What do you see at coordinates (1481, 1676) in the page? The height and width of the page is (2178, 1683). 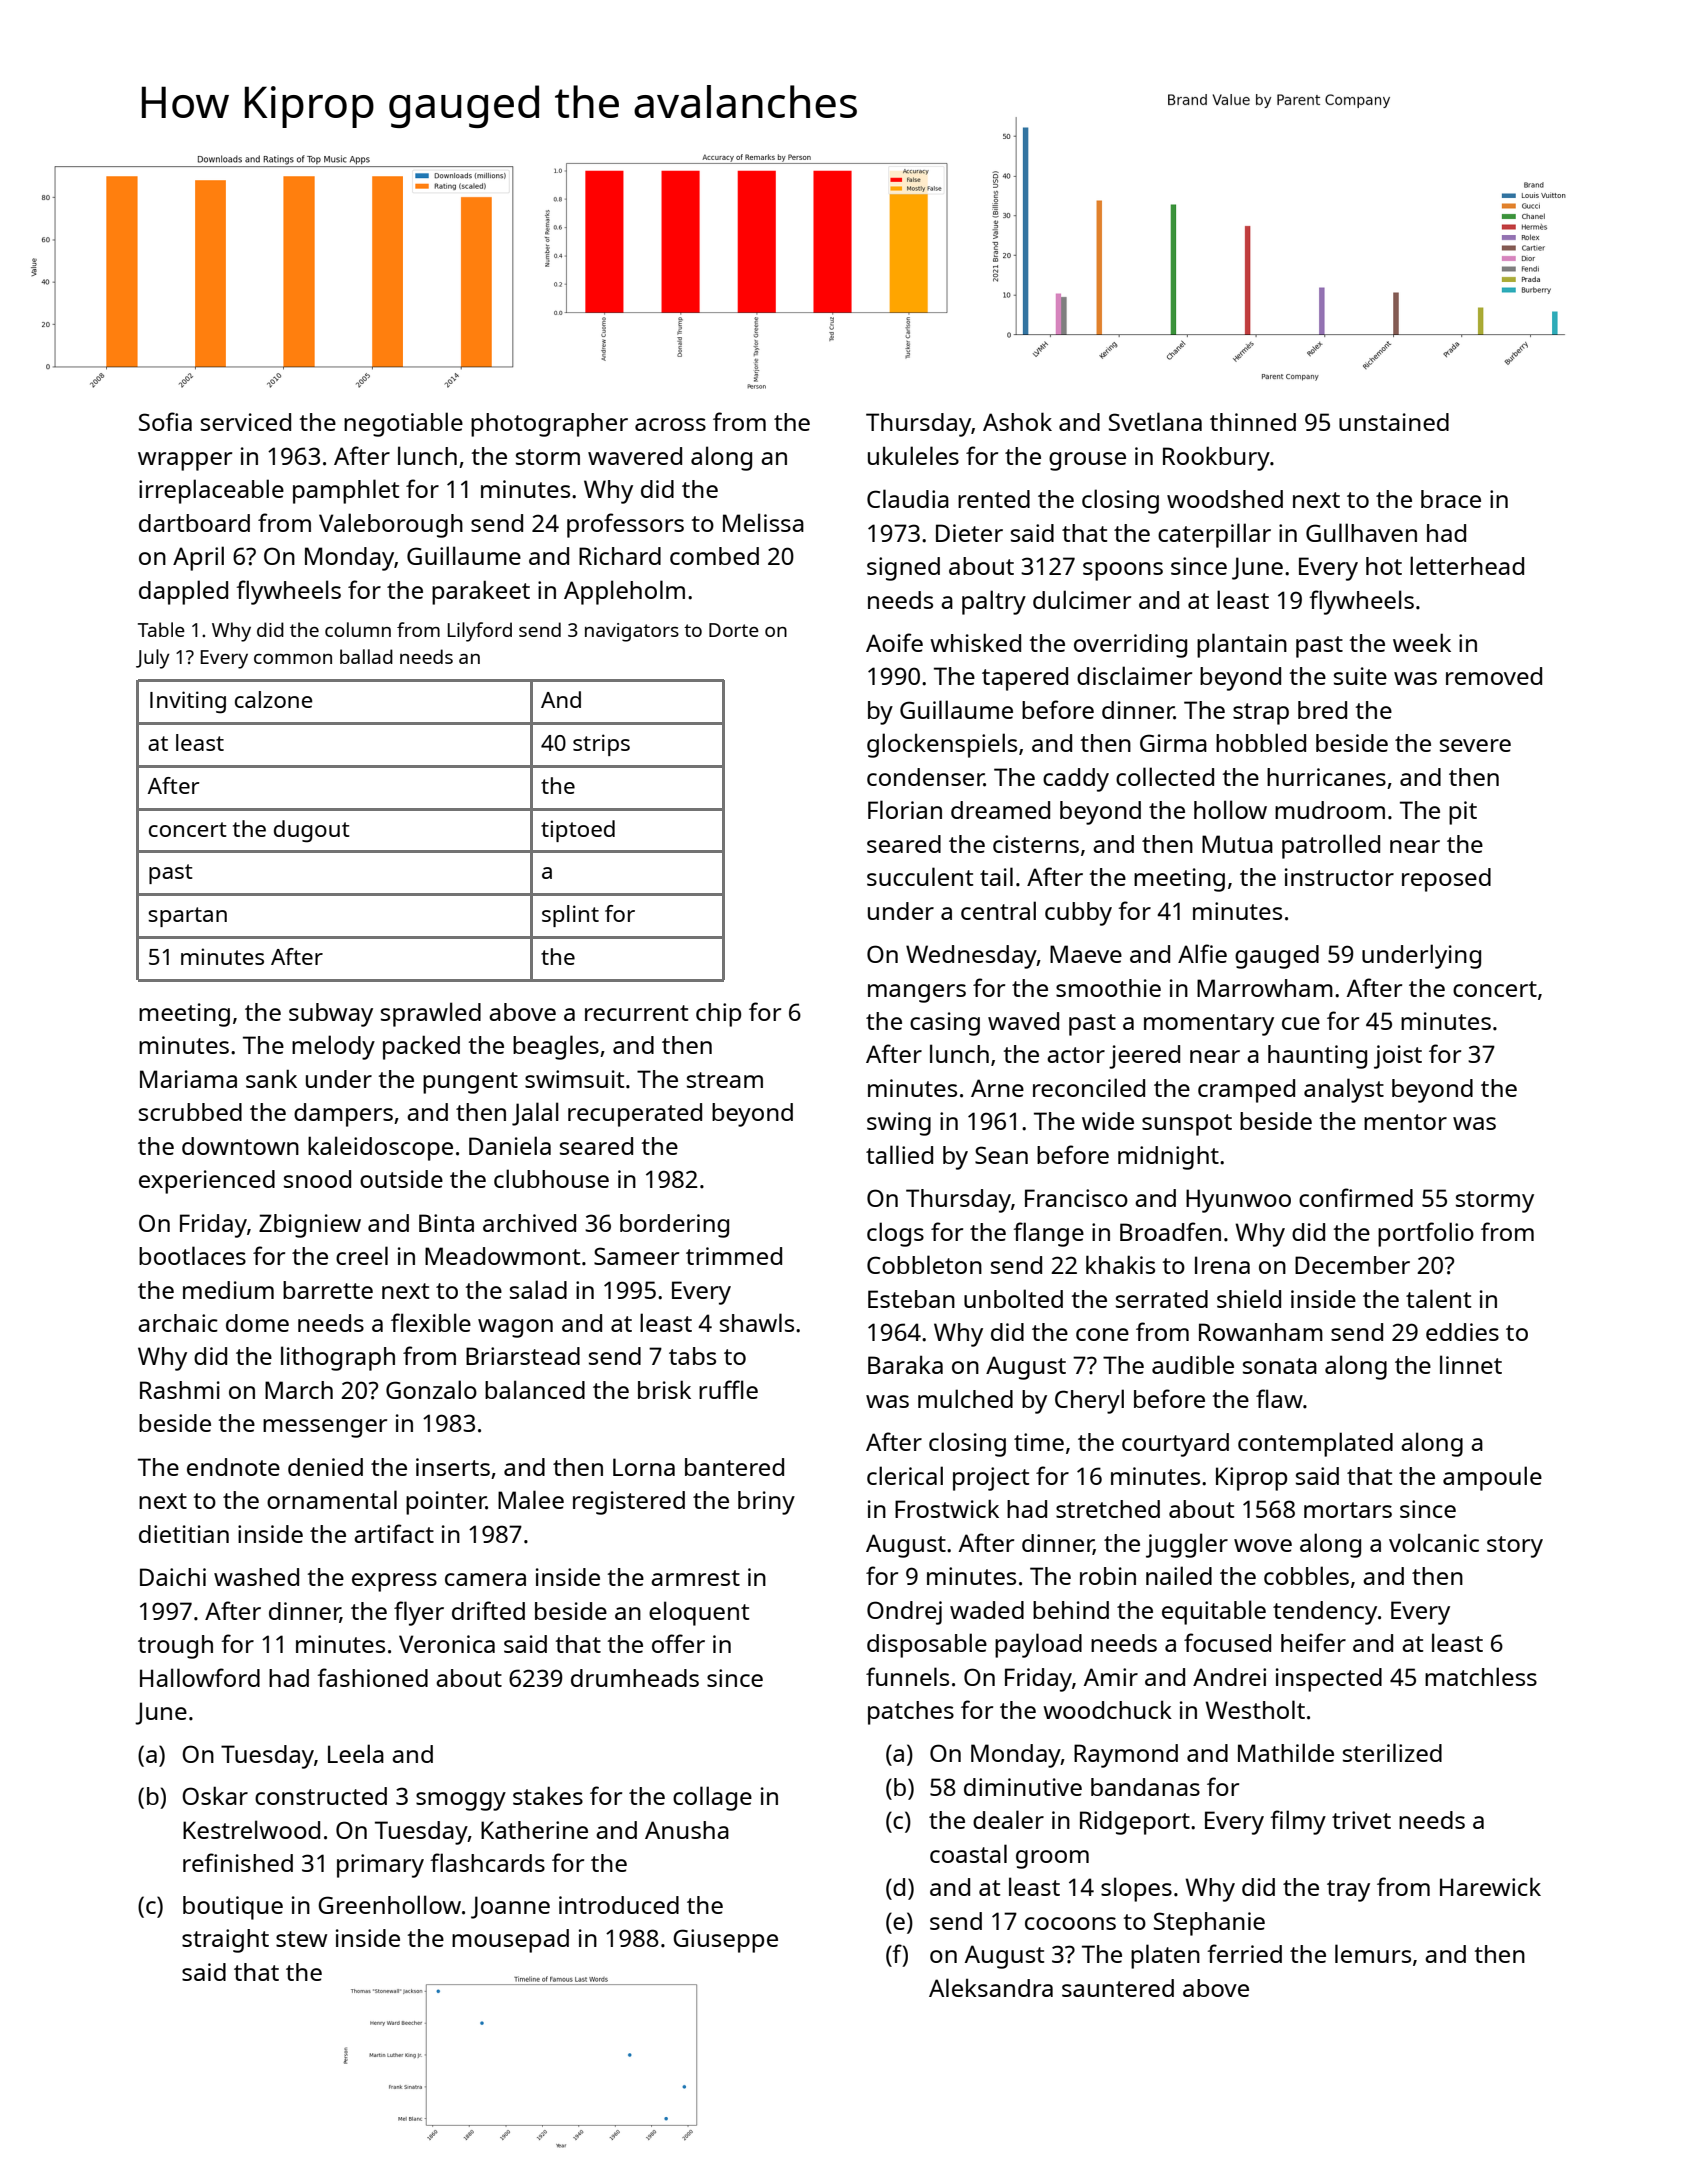 I see `matchless` at bounding box center [1481, 1676].
